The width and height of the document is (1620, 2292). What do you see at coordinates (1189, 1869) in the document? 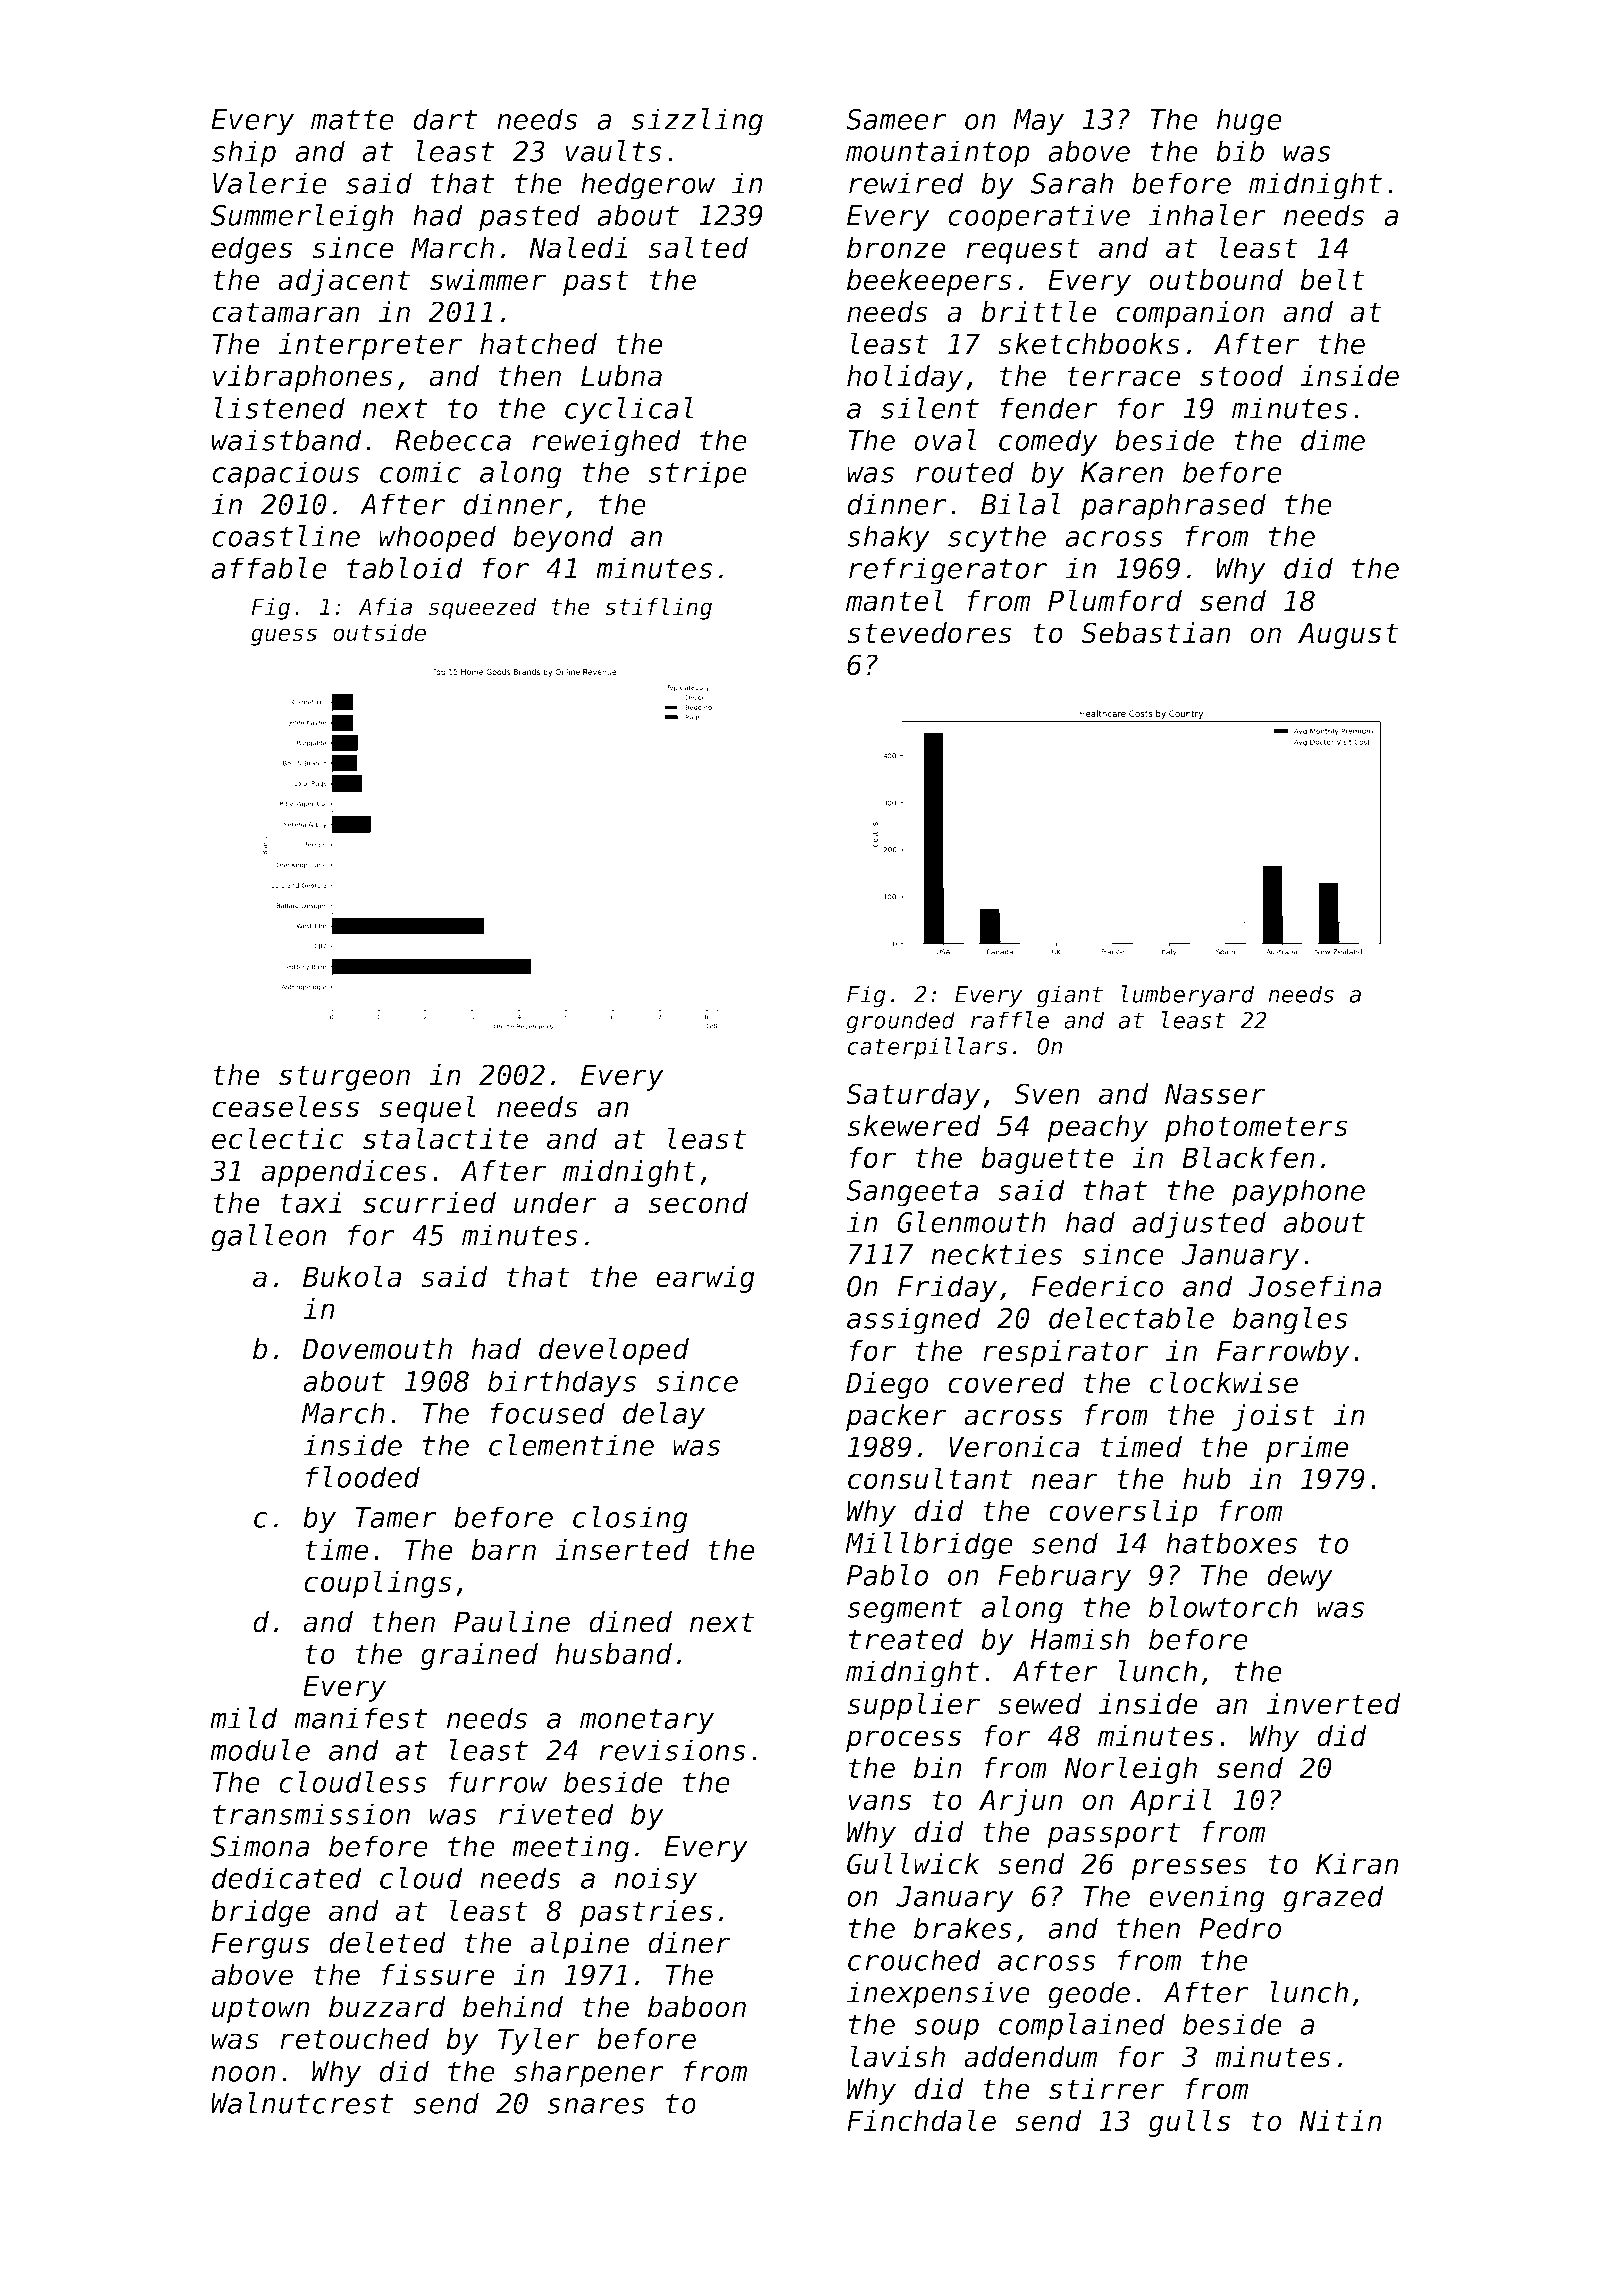
I see `presses` at bounding box center [1189, 1869].
